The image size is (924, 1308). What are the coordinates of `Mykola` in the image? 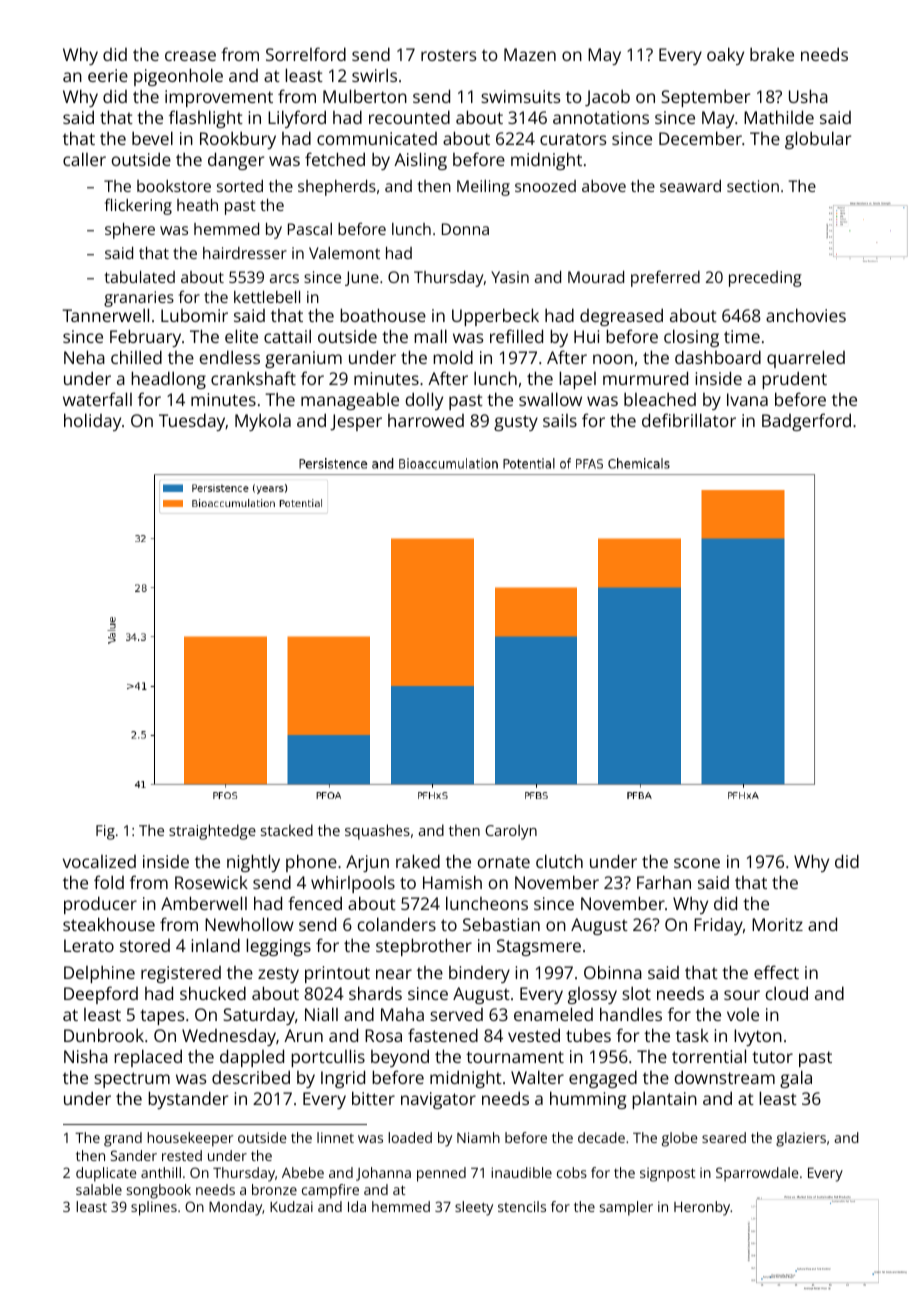 It's located at (263, 422).
